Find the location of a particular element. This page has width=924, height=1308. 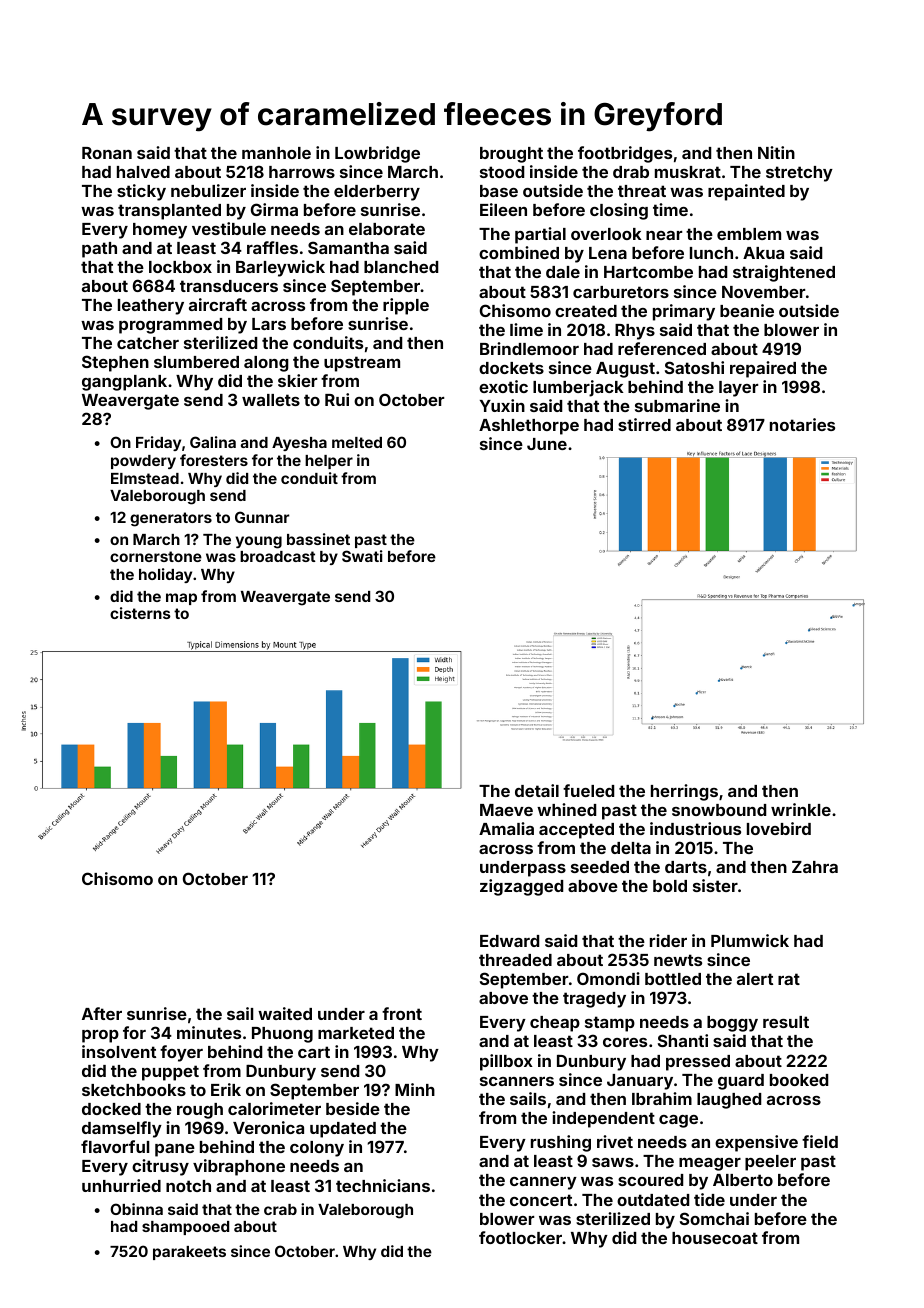

Maeve is located at coordinates (506, 810).
